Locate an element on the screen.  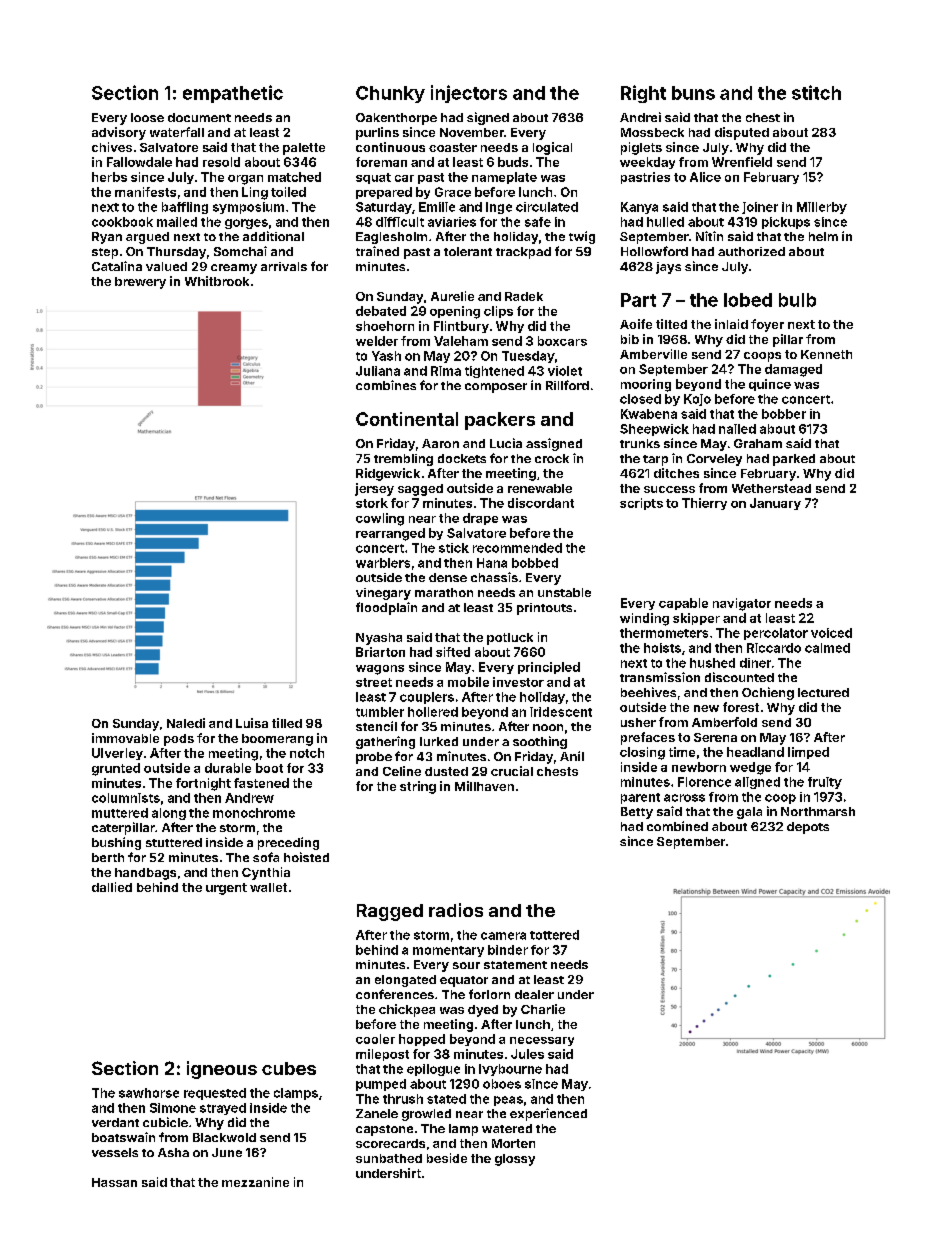
herbs is located at coordinates (109, 177).
